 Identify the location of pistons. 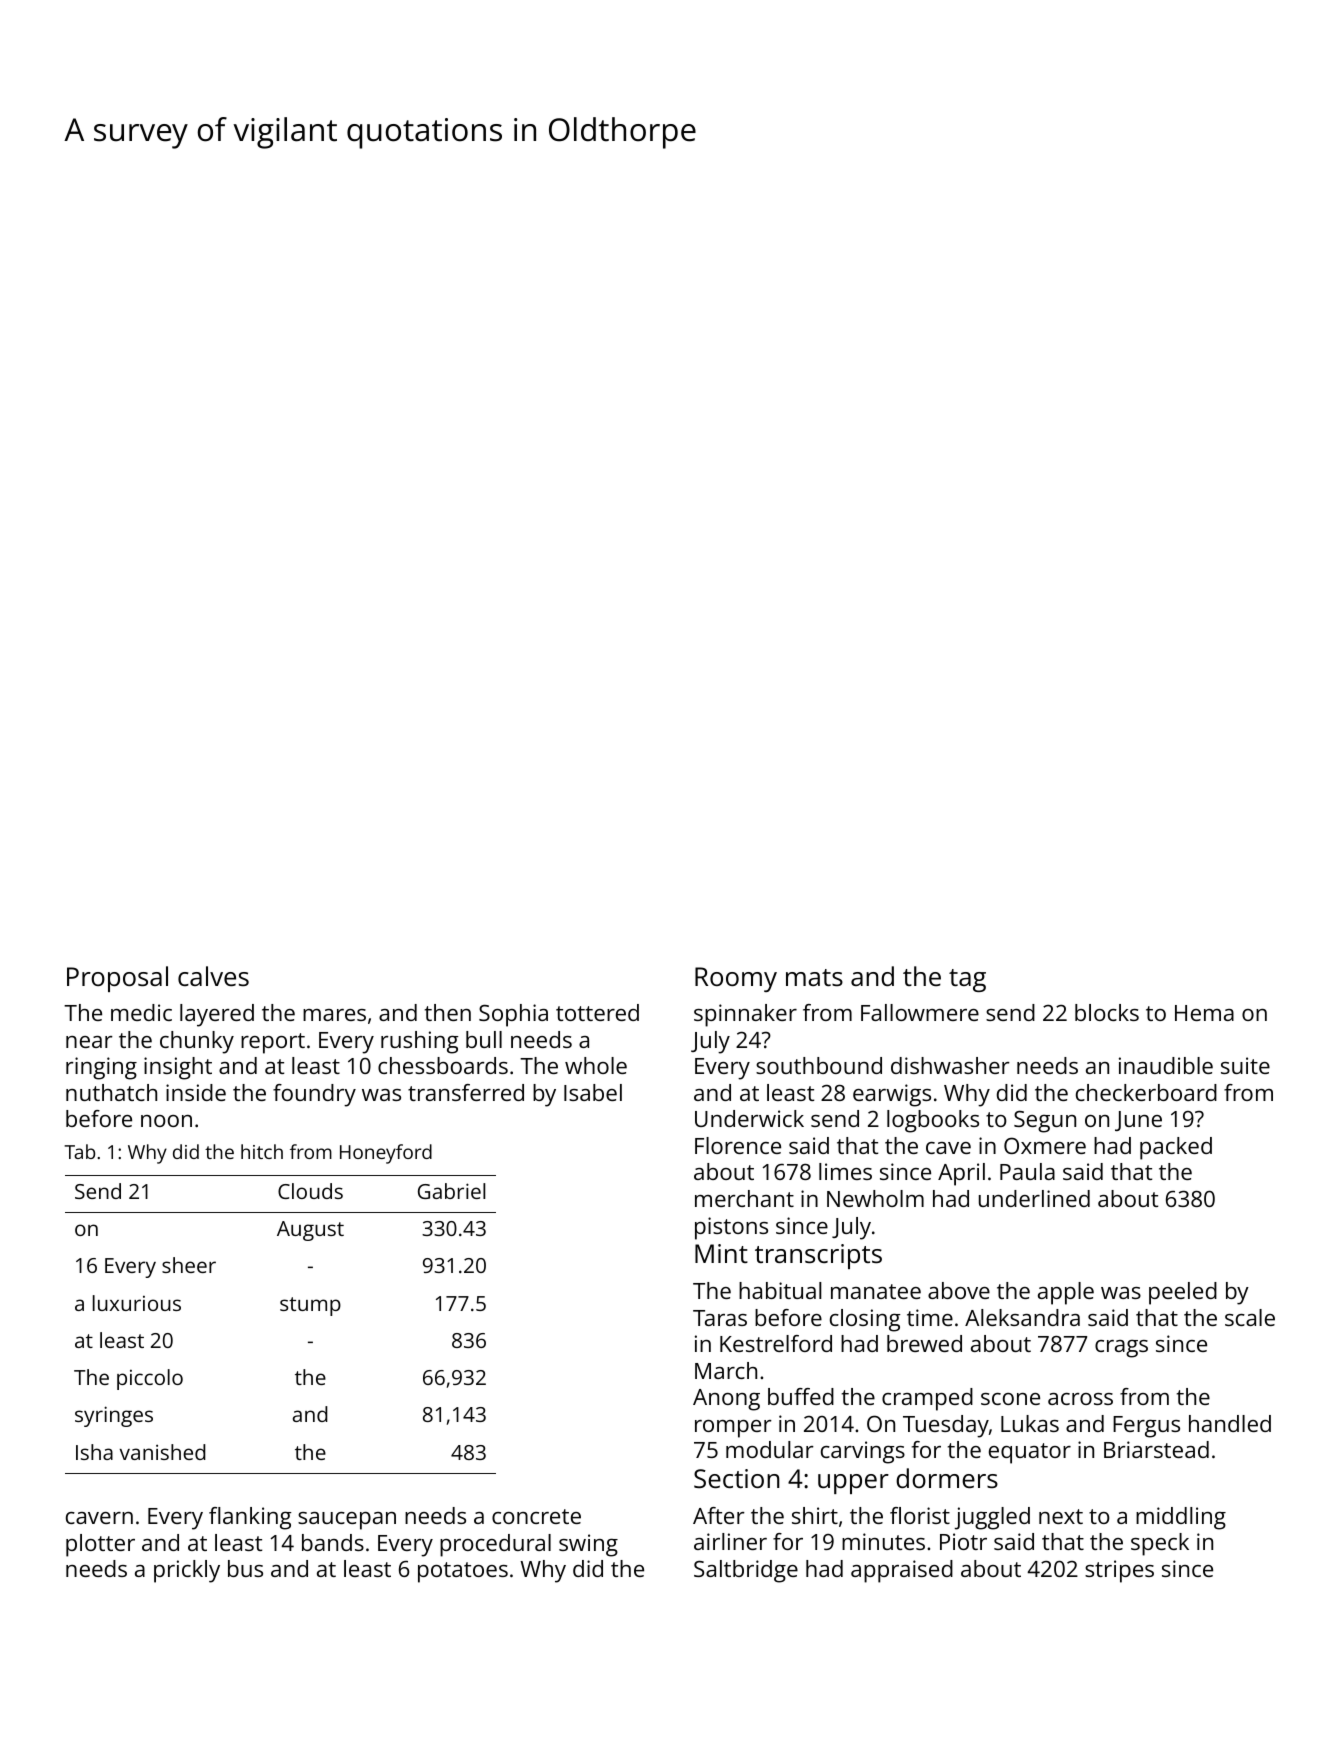
(731, 1228).
